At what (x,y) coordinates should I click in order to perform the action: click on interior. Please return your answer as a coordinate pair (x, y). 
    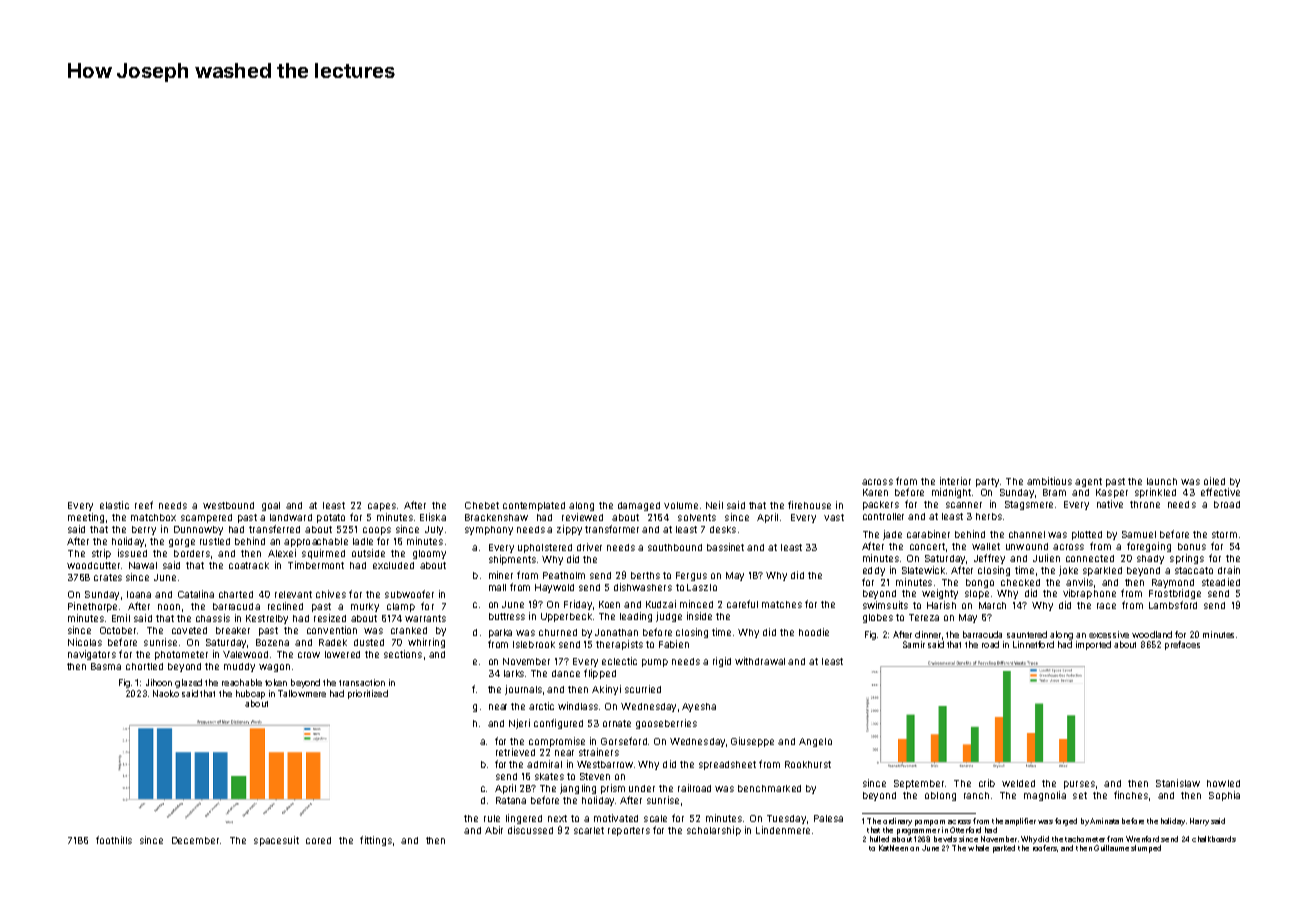
    Looking at the image, I should click on (955, 481).
